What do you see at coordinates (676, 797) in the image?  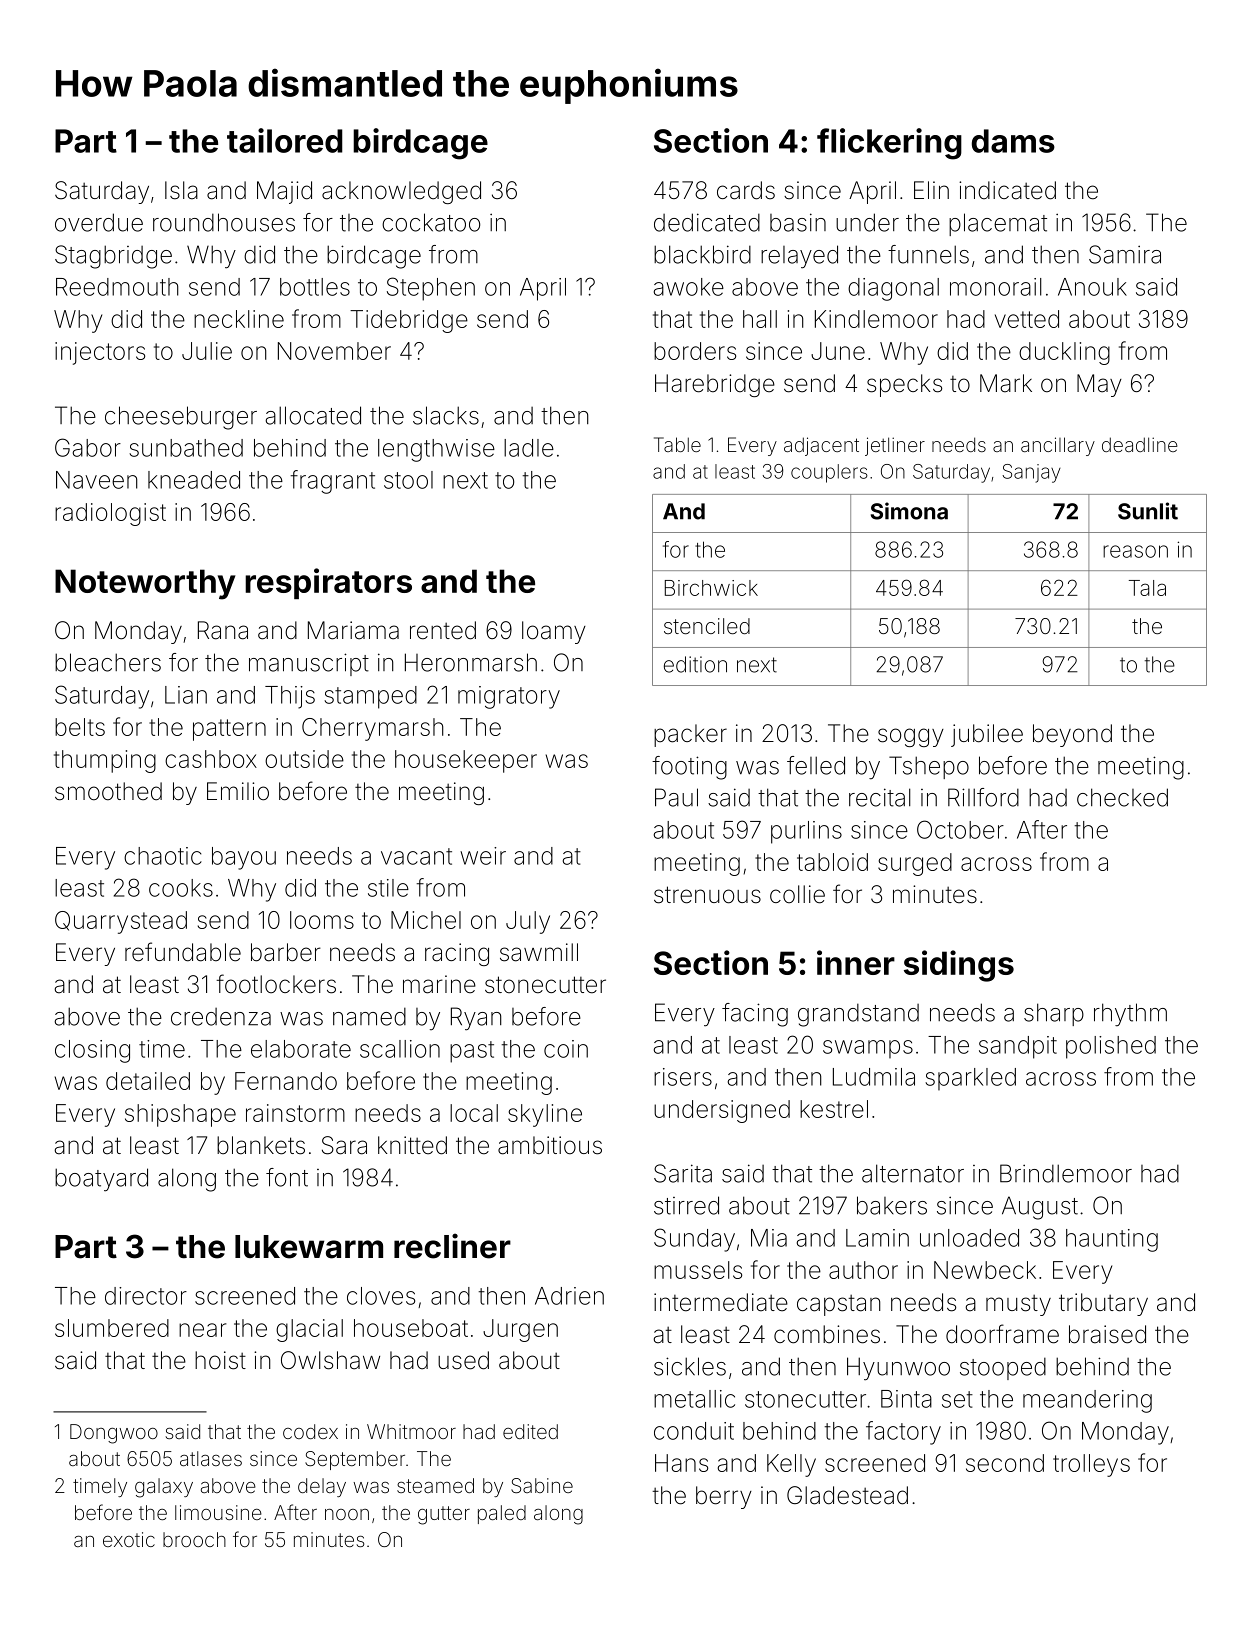 I see `Paul` at bounding box center [676, 797].
